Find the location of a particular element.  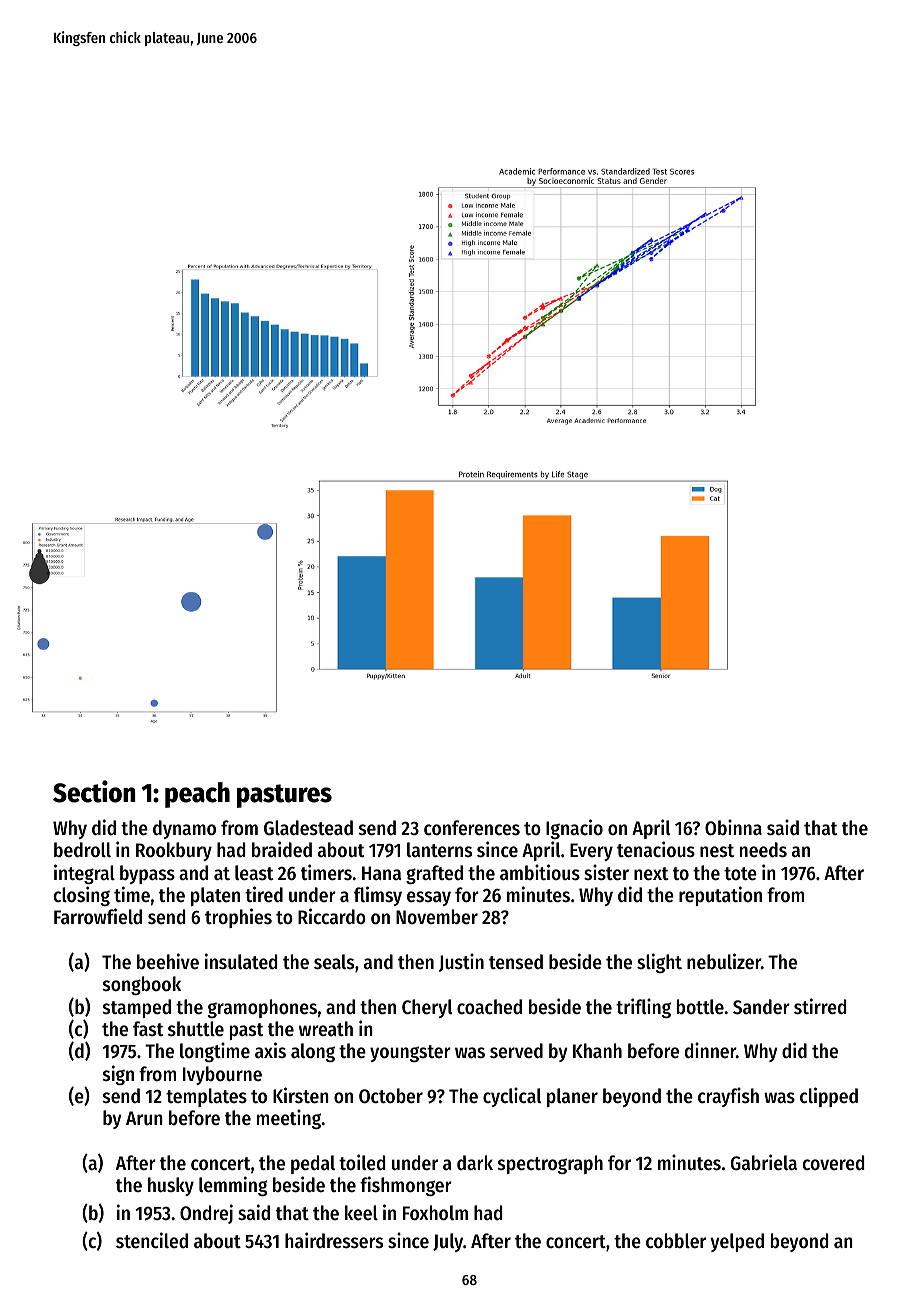

templates is located at coordinates (206, 1097).
